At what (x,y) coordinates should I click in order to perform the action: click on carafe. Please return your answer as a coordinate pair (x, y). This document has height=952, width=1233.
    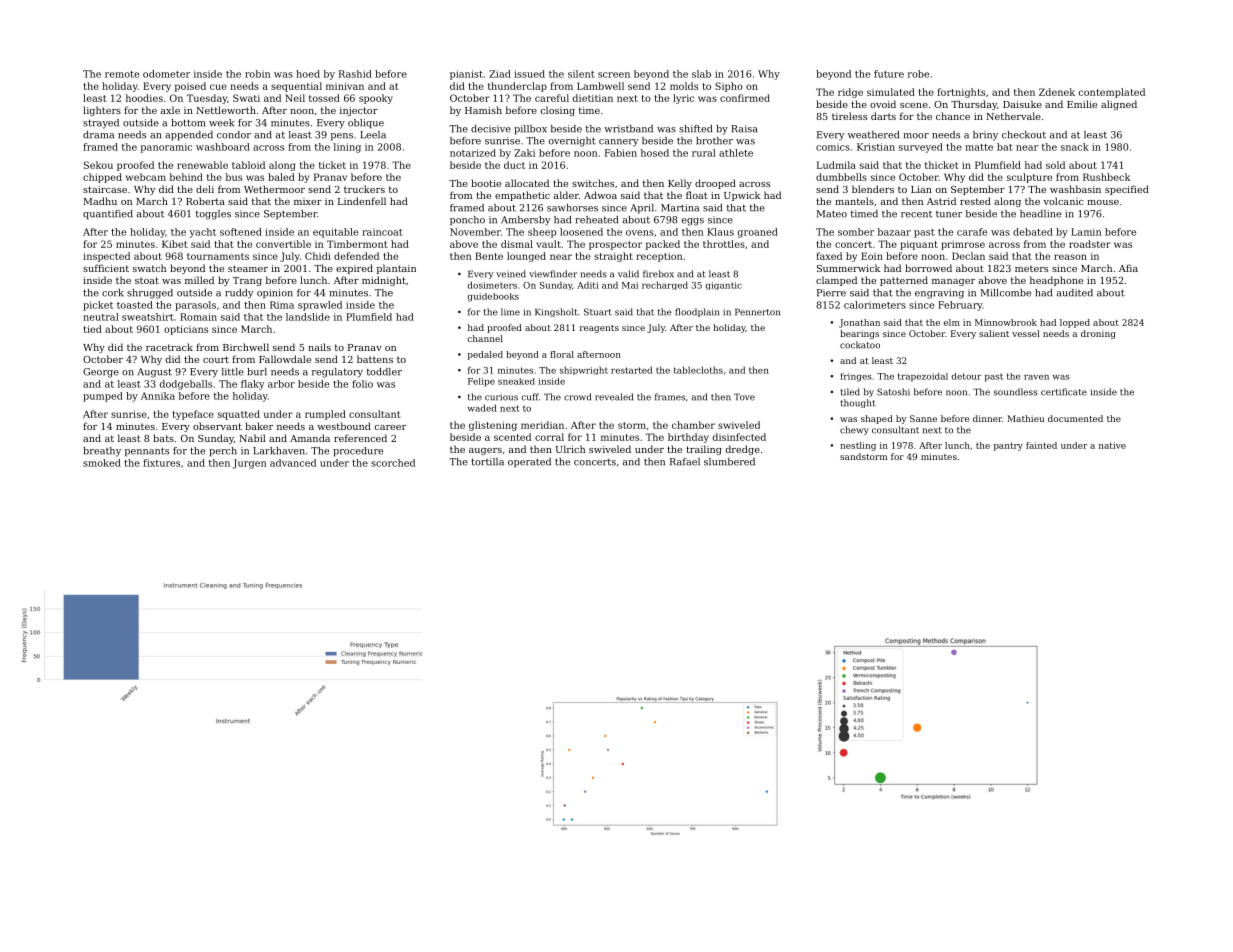
    Looking at the image, I should click on (972, 232).
